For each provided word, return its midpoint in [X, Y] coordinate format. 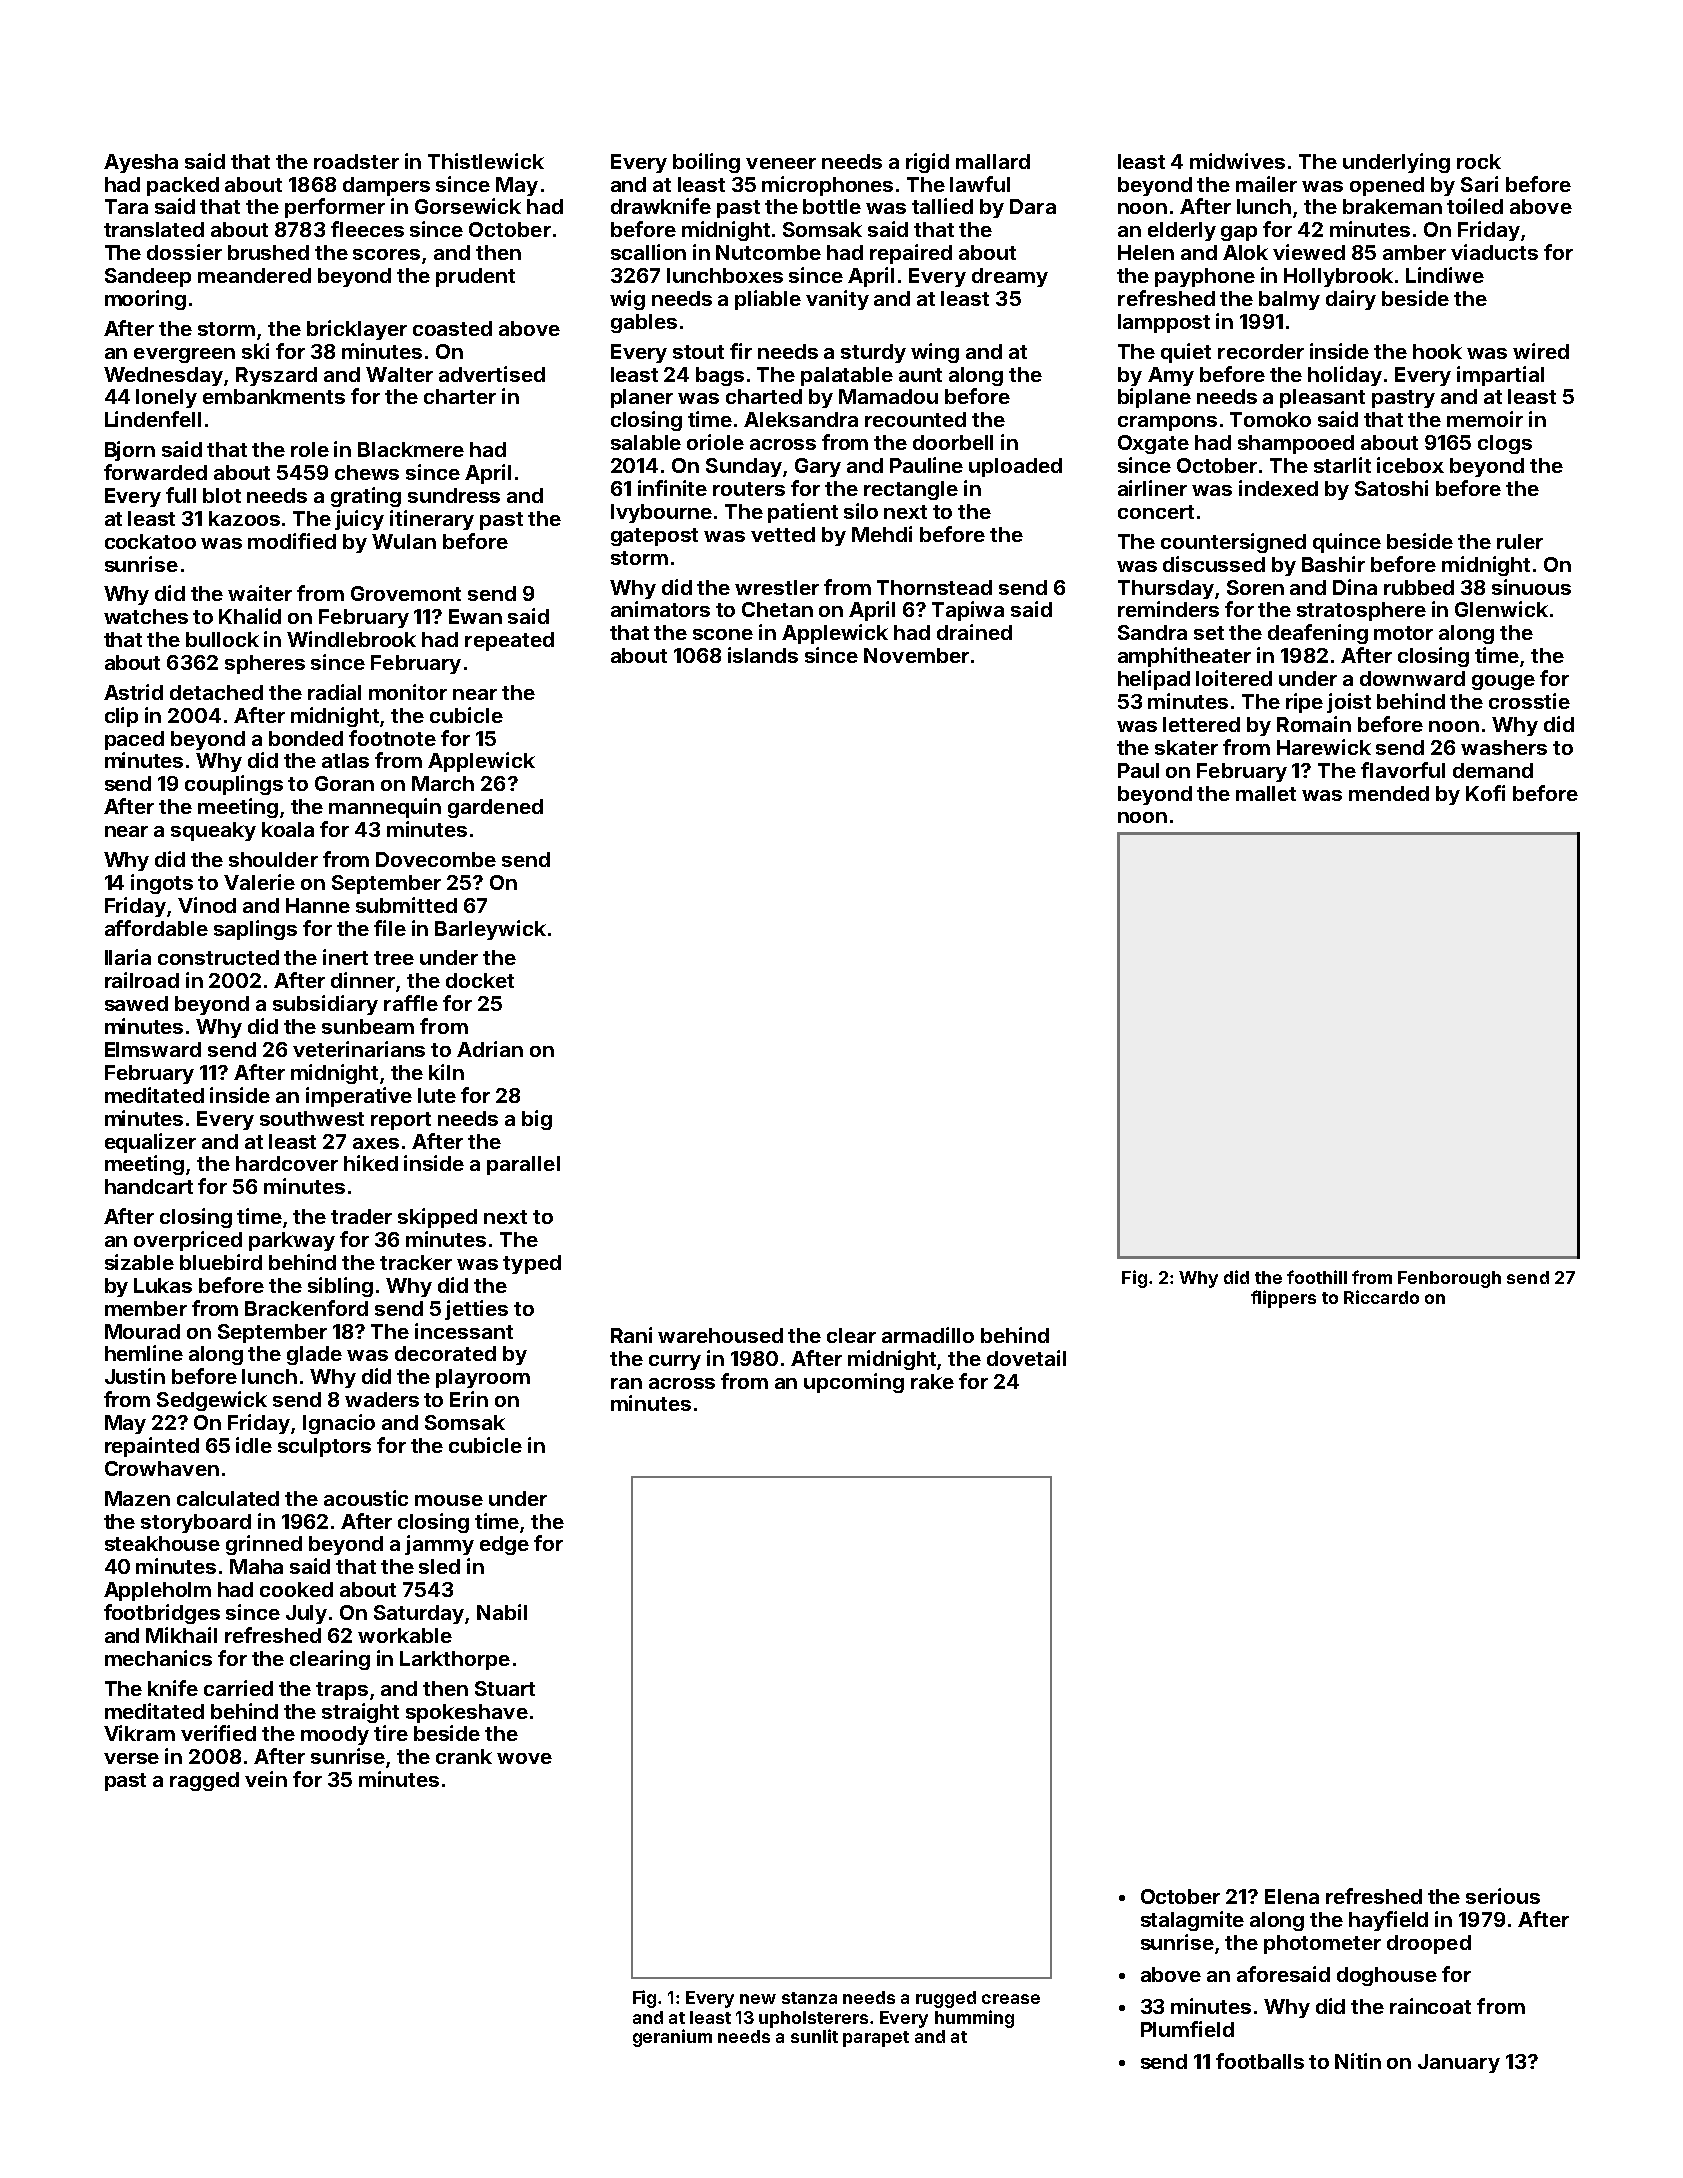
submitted [406, 905]
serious [1503, 1896]
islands [763, 655]
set [1209, 633]
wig [627, 300]
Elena [1292, 1896]
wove [524, 1758]
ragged [204, 1781]
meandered [254, 275]
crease [1011, 1999]
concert [1156, 512]
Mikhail [181, 1635]
